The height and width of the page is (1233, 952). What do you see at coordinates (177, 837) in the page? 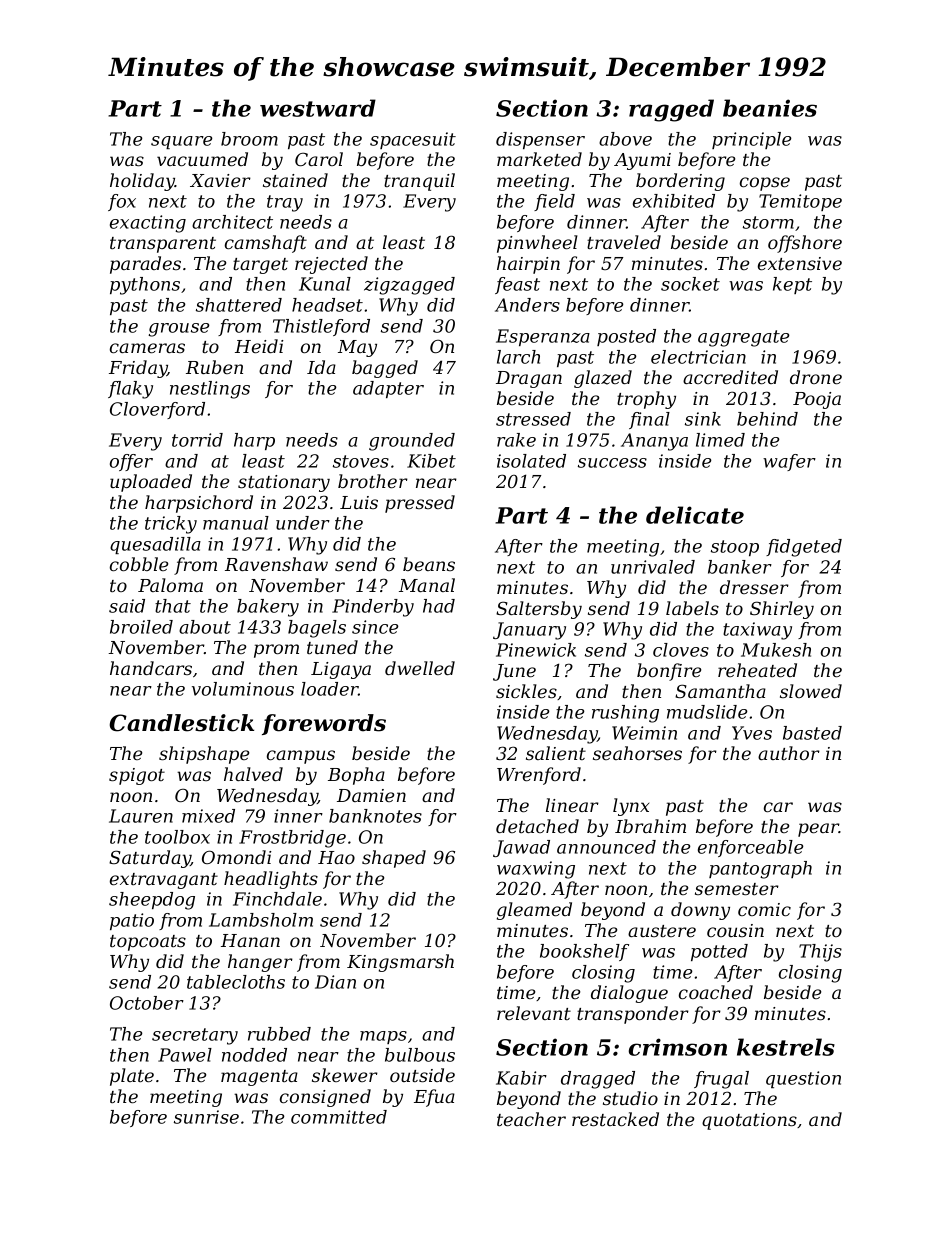
I see `toolbox` at bounding box center [177, 837].
